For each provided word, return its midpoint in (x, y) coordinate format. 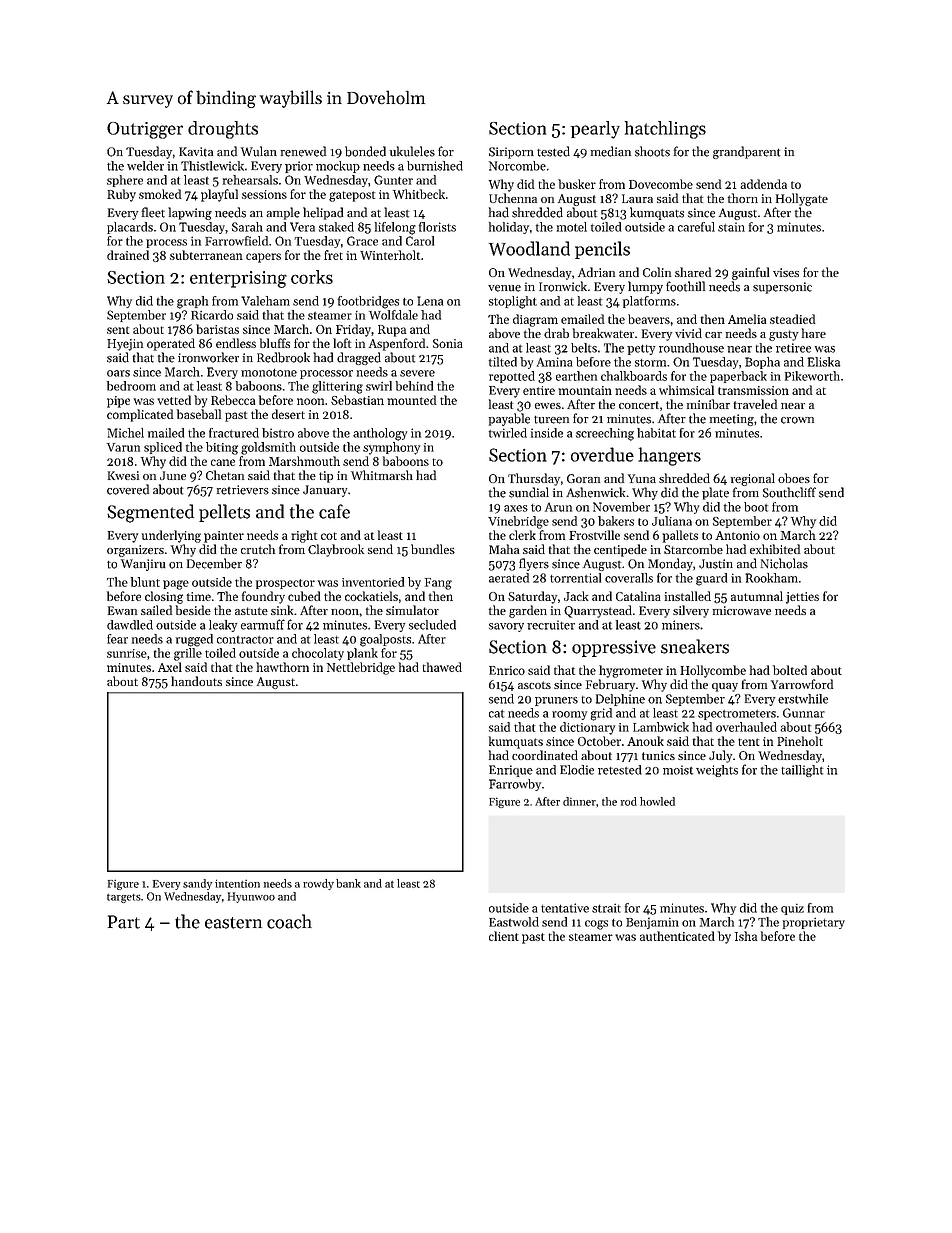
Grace (362, 241)
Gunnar (804, 713)
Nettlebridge (361, 668)
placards (130, 228)
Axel (170, 667)
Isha (746, 936)
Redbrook (283, 357)
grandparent (746, 152)
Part (124, 922)
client (504, 936)
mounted (412, 400)
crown (797, 420)
